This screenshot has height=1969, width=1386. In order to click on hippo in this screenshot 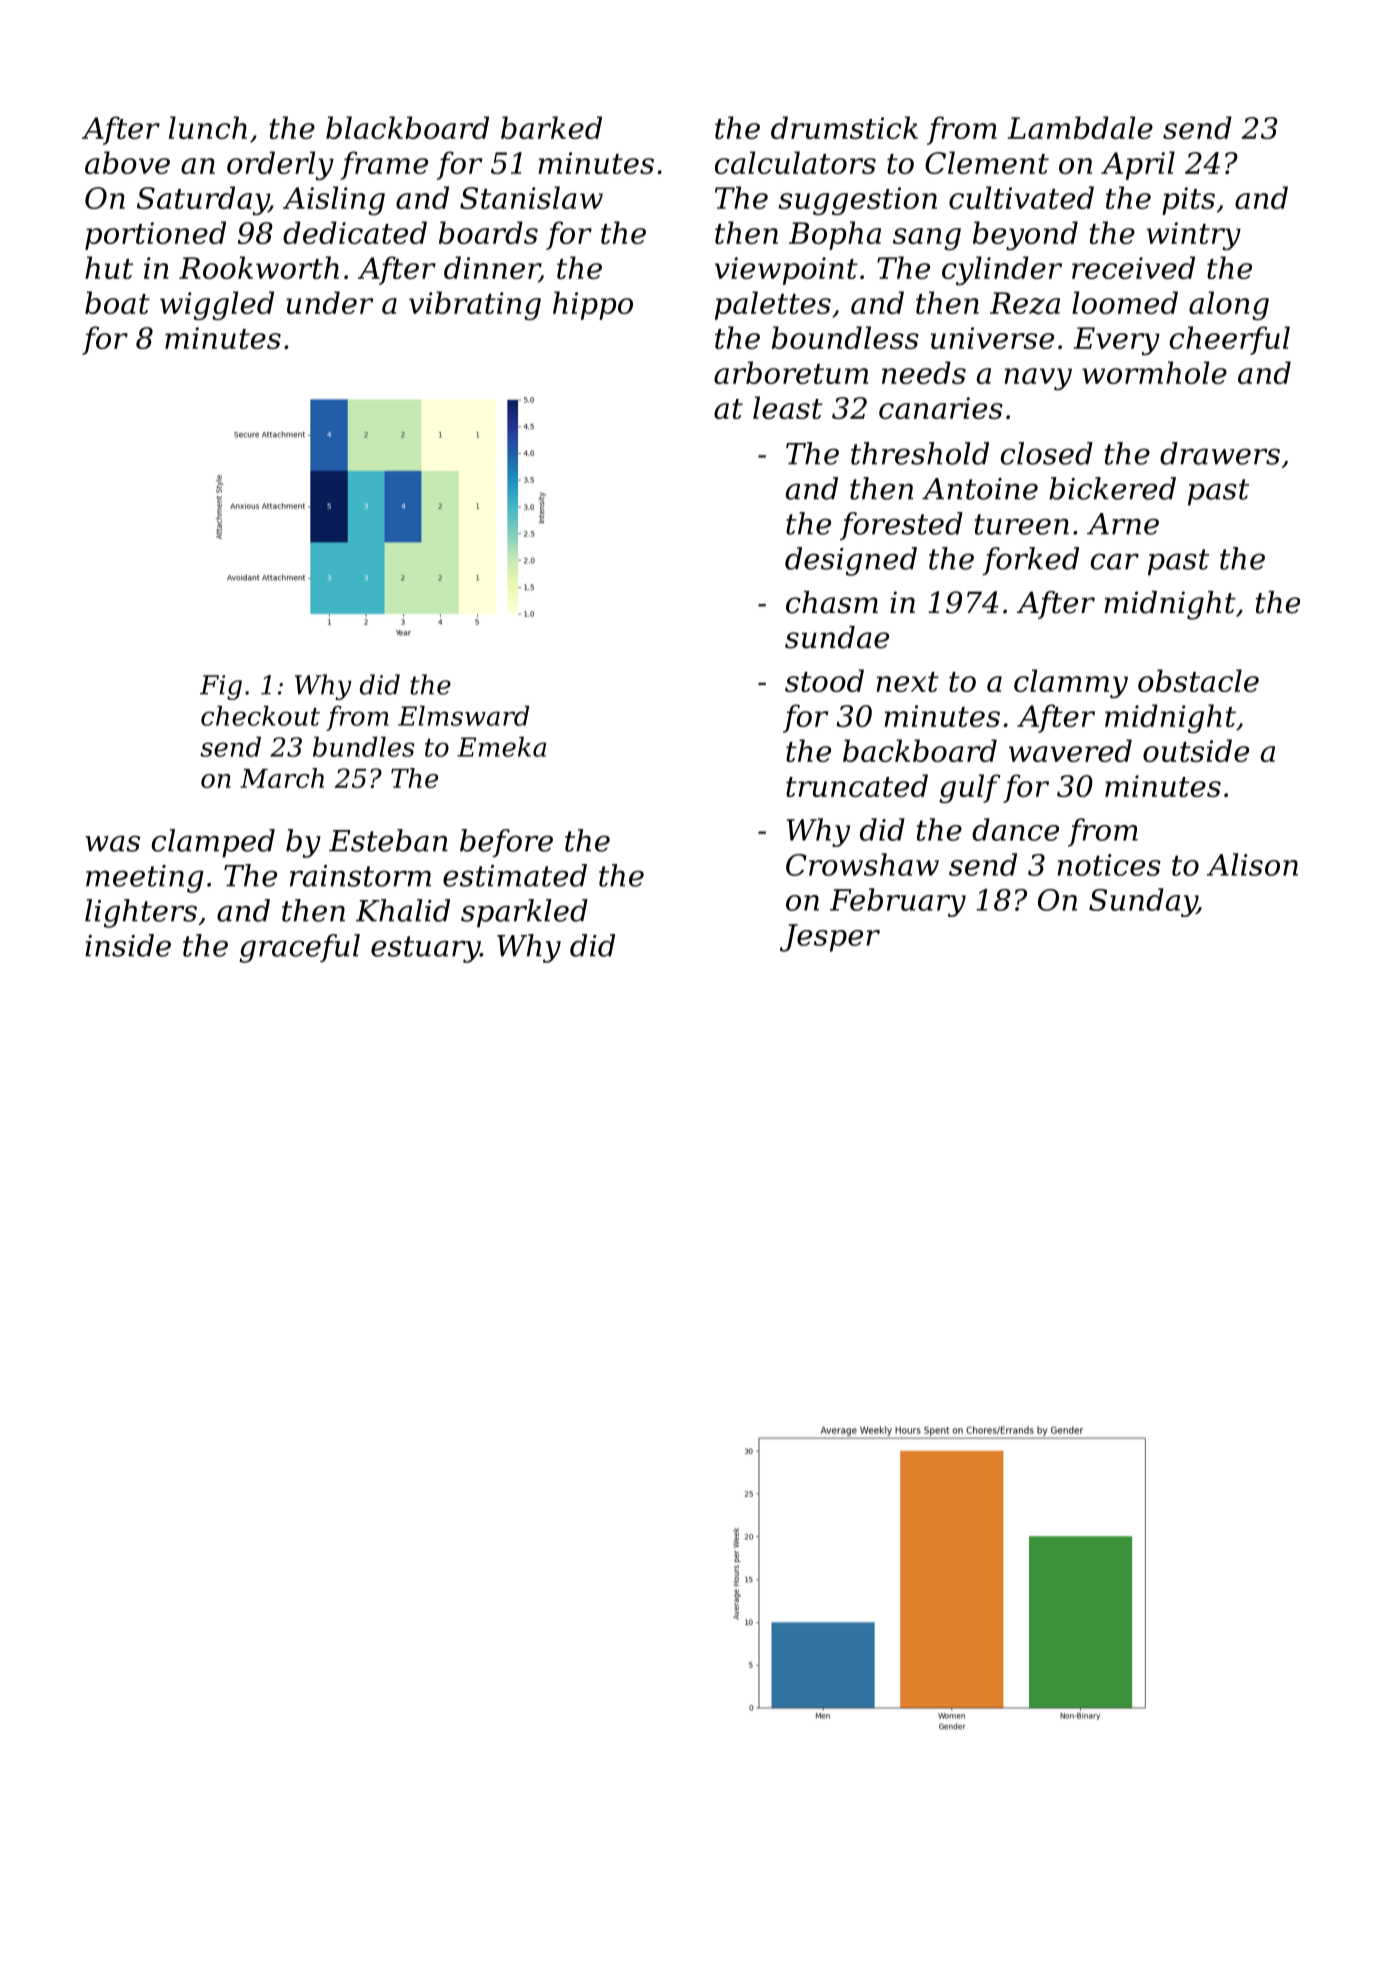, I will do `click(593, 305)`.
